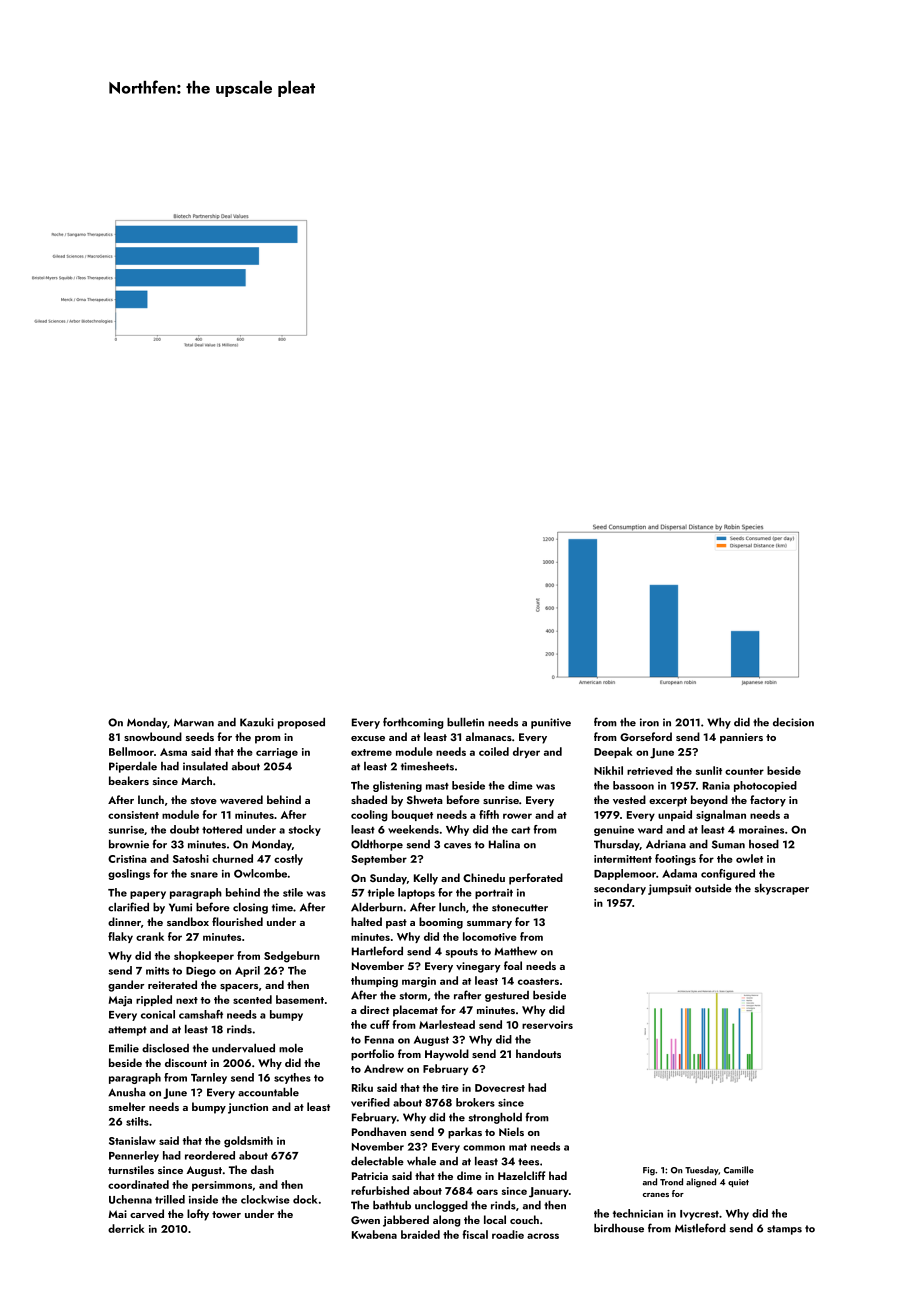 Image resolution: width=924 pixels, height=1308 pixels. I want to click on mast, so click(437, 786).
